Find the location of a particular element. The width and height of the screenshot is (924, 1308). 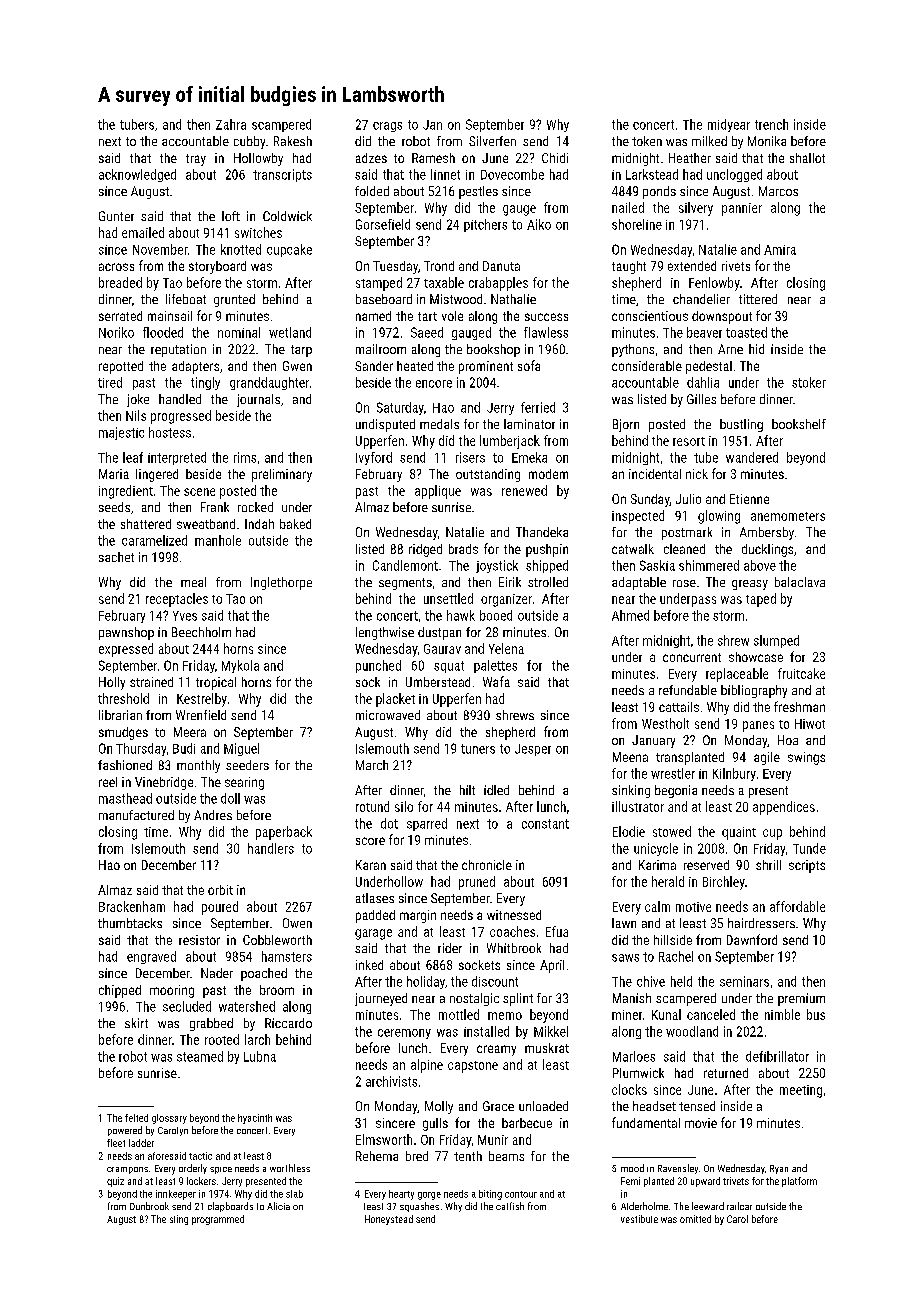

Honeystead is located at coordinates (389, 1220).
